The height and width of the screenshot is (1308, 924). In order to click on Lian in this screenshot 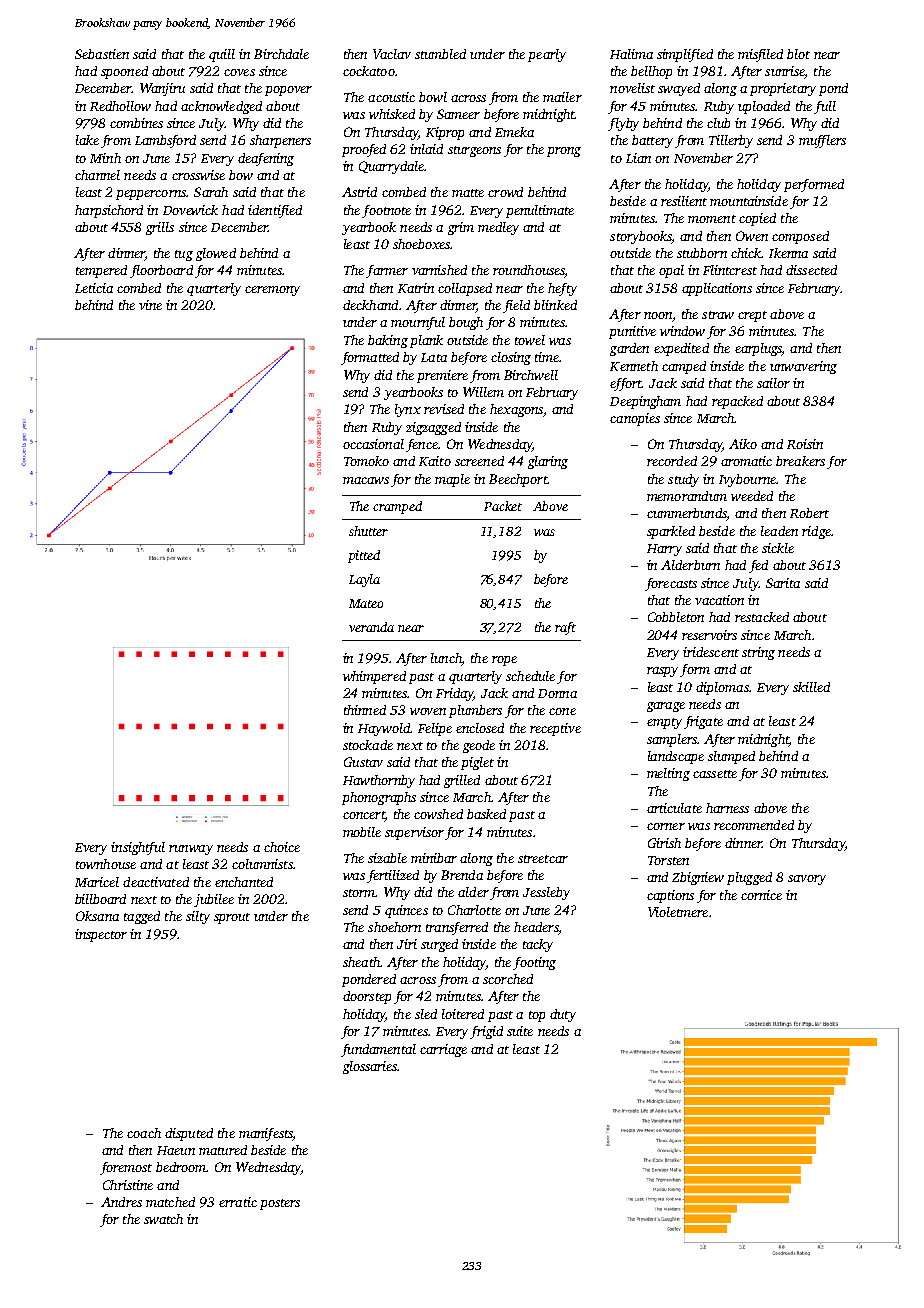, I will do `click(638, 158)`.
